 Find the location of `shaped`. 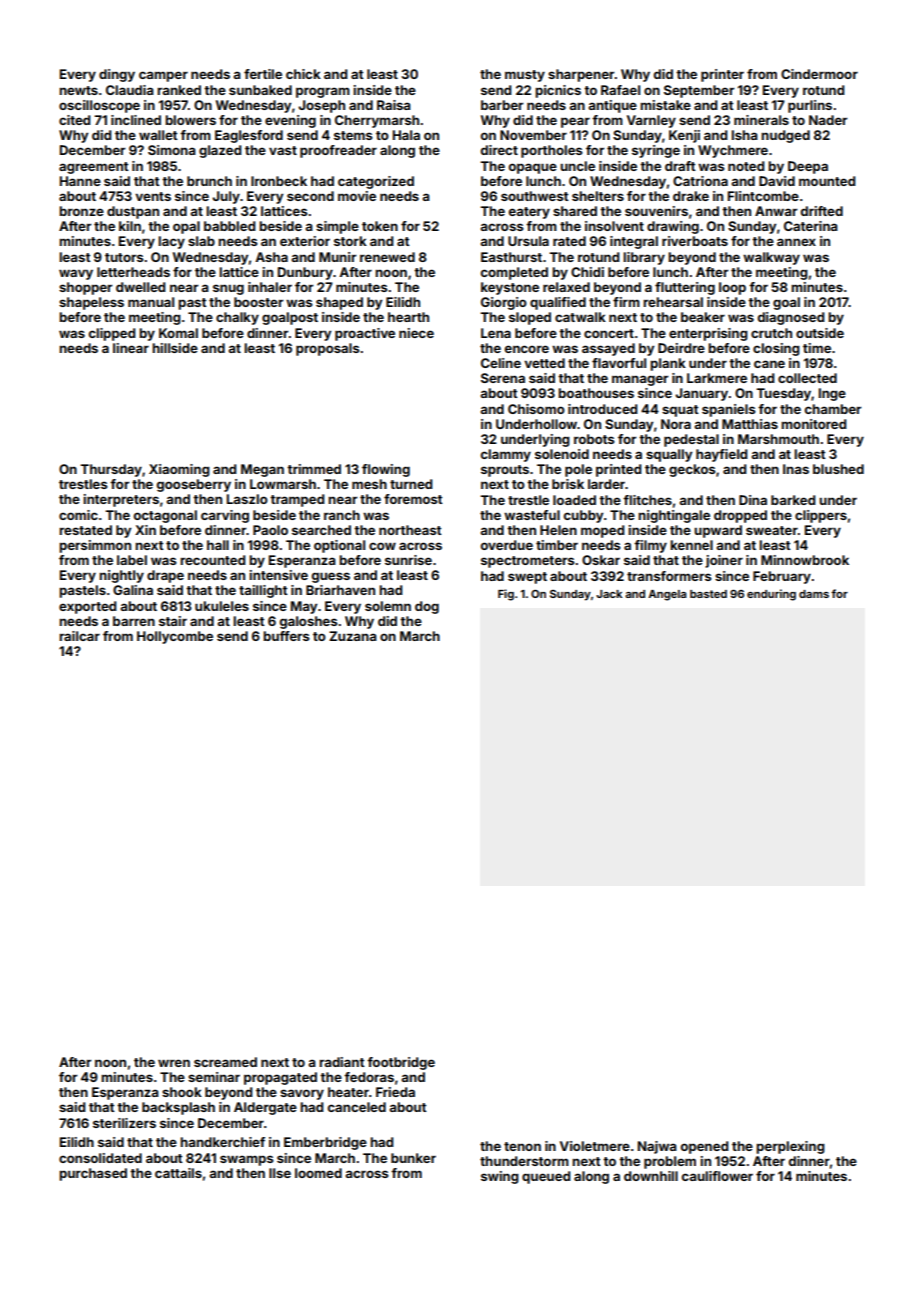

shaped is located at coordinates (339, 303).
